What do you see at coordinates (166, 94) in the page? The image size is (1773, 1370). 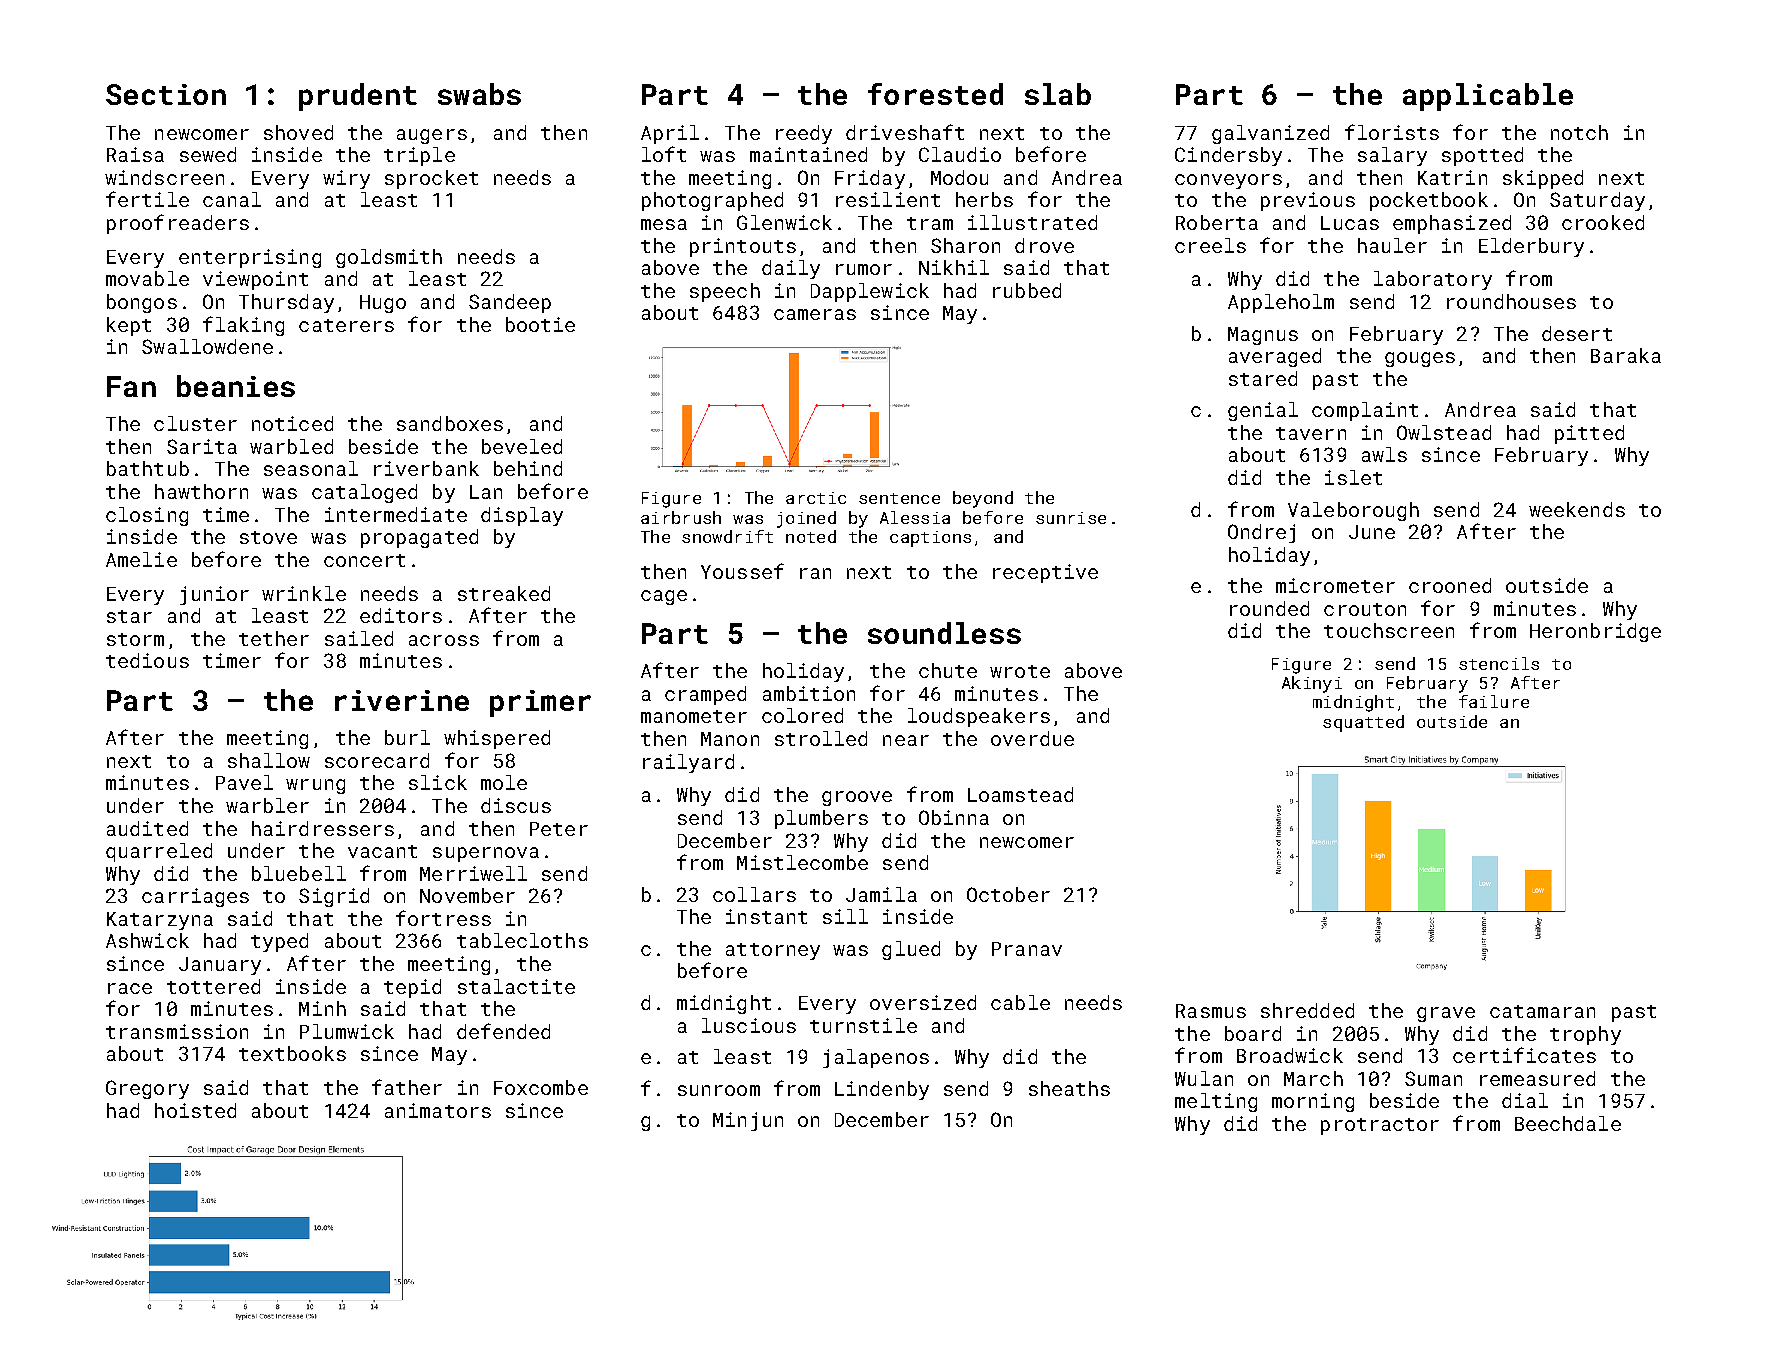 I see `Section` at bounding box center [166, 94].
